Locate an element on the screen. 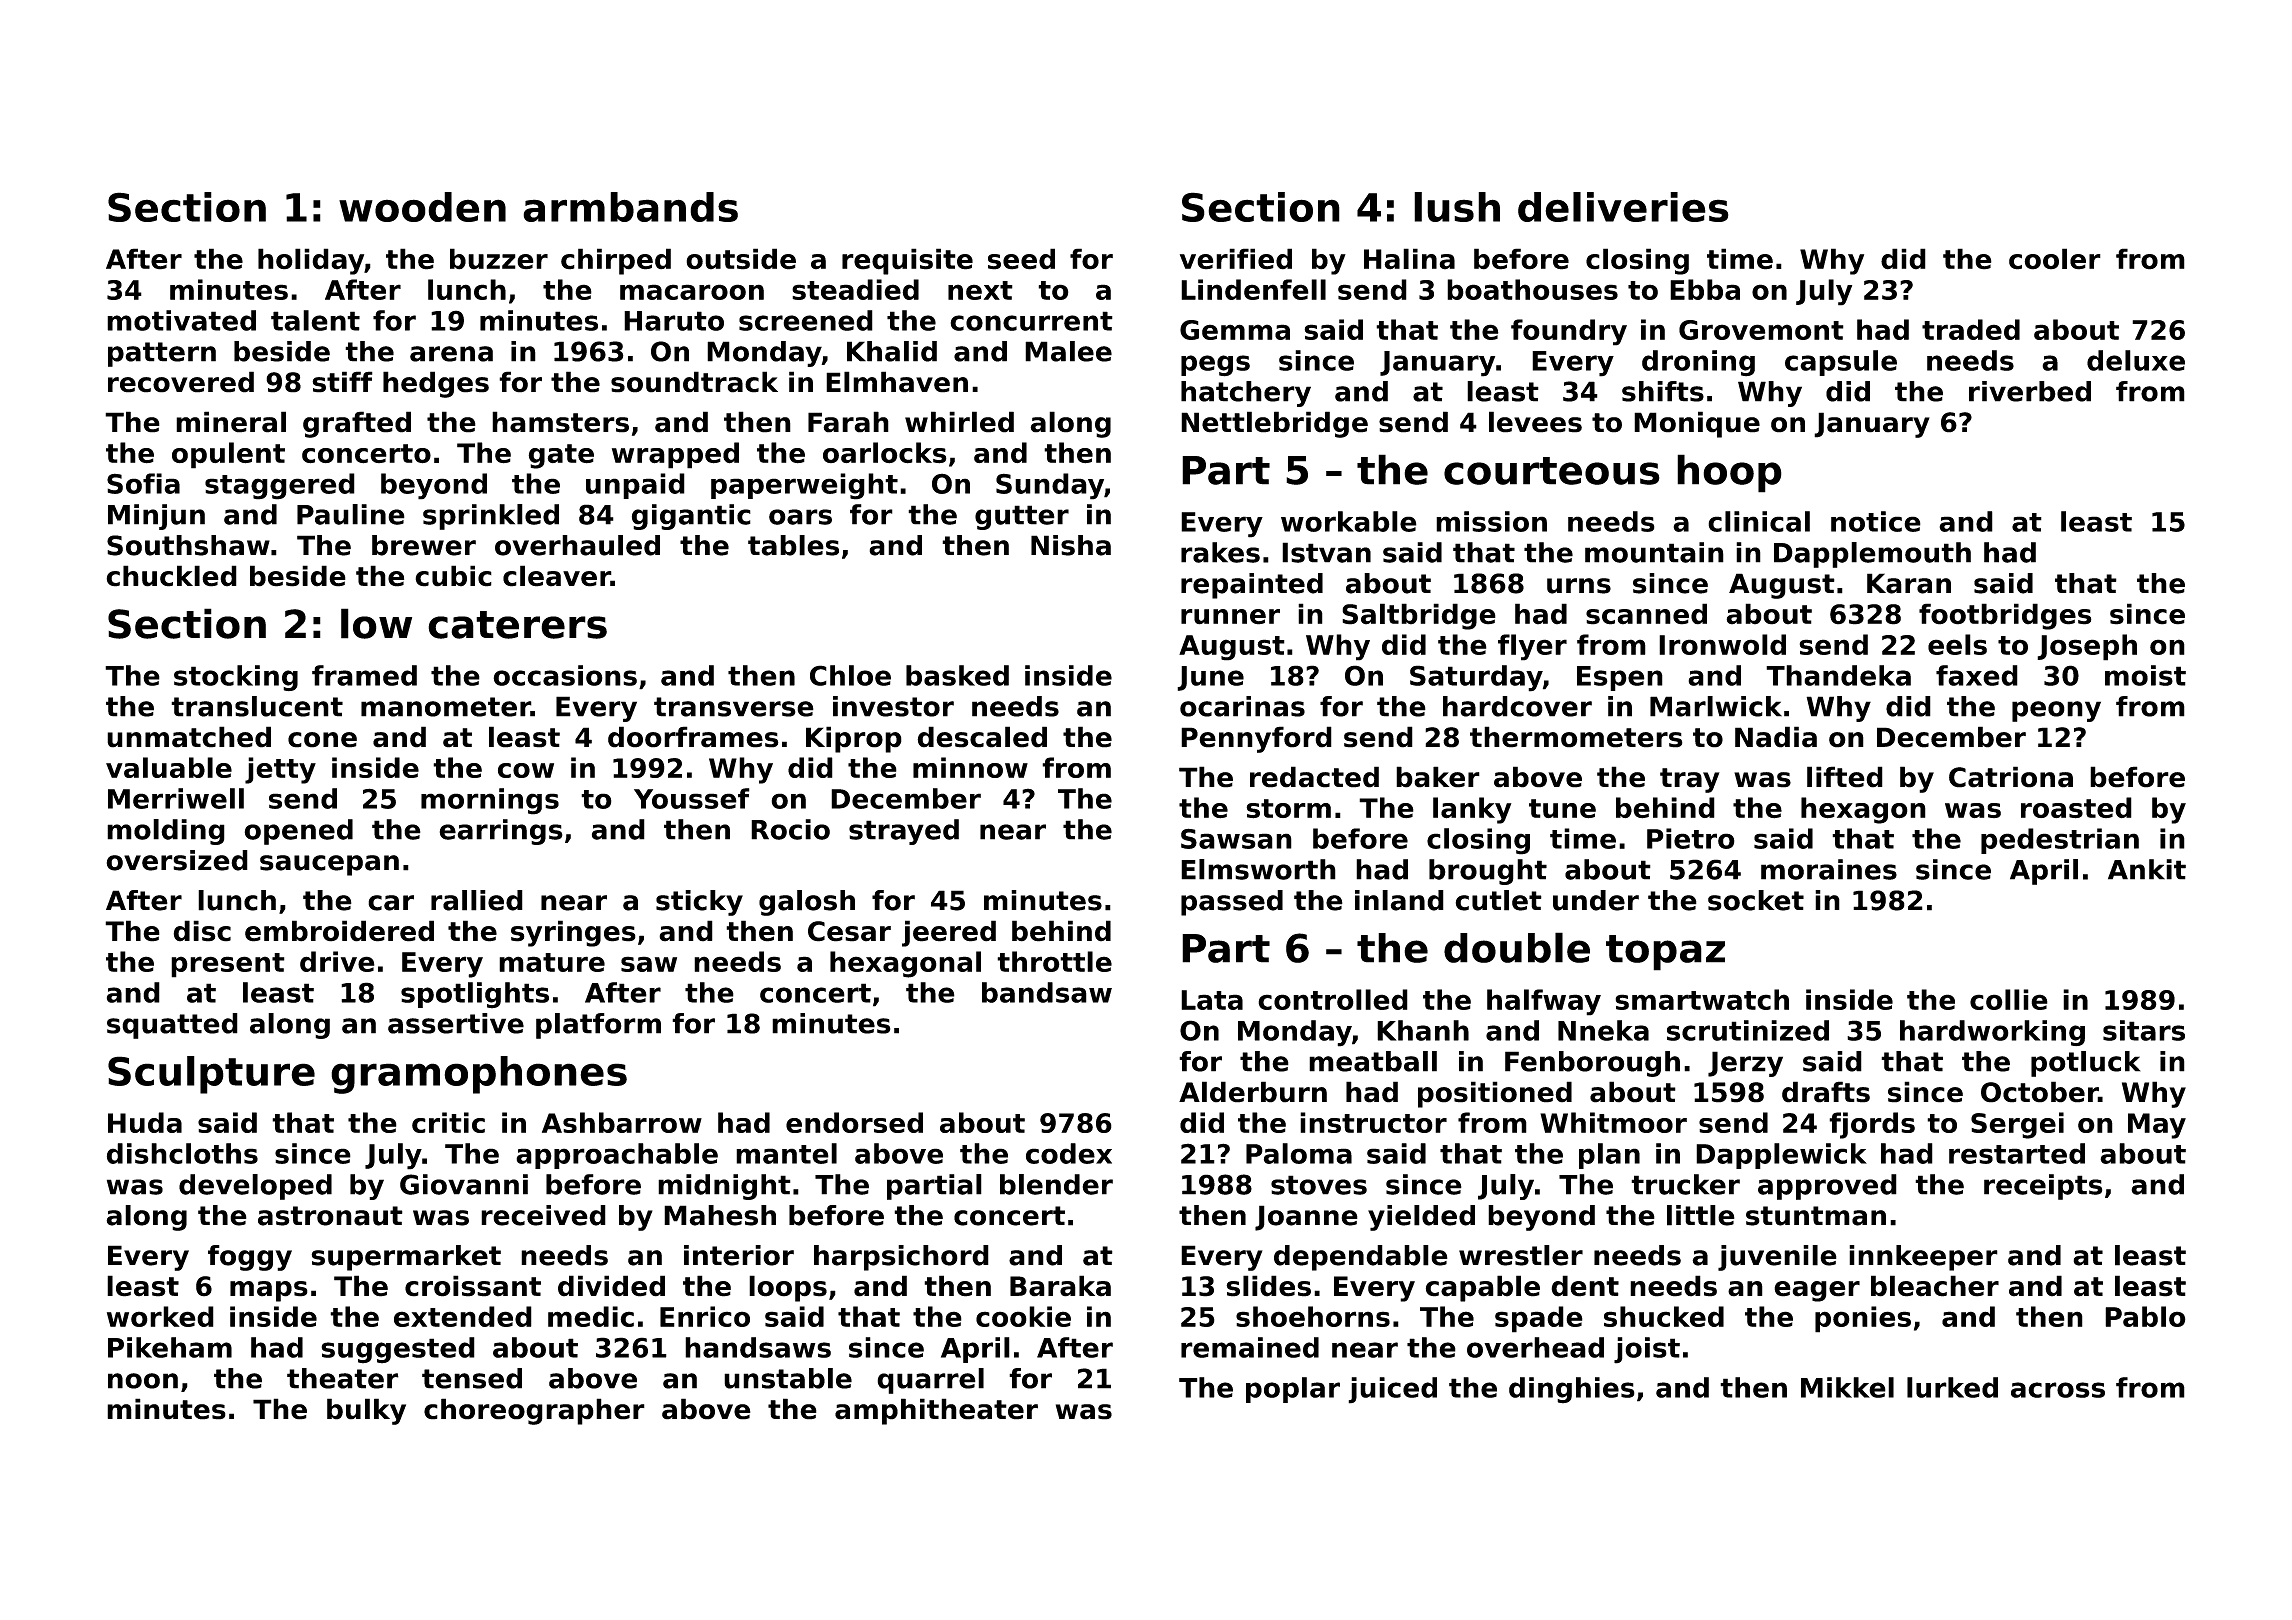  armbands is located at coordinates (630, 207).
